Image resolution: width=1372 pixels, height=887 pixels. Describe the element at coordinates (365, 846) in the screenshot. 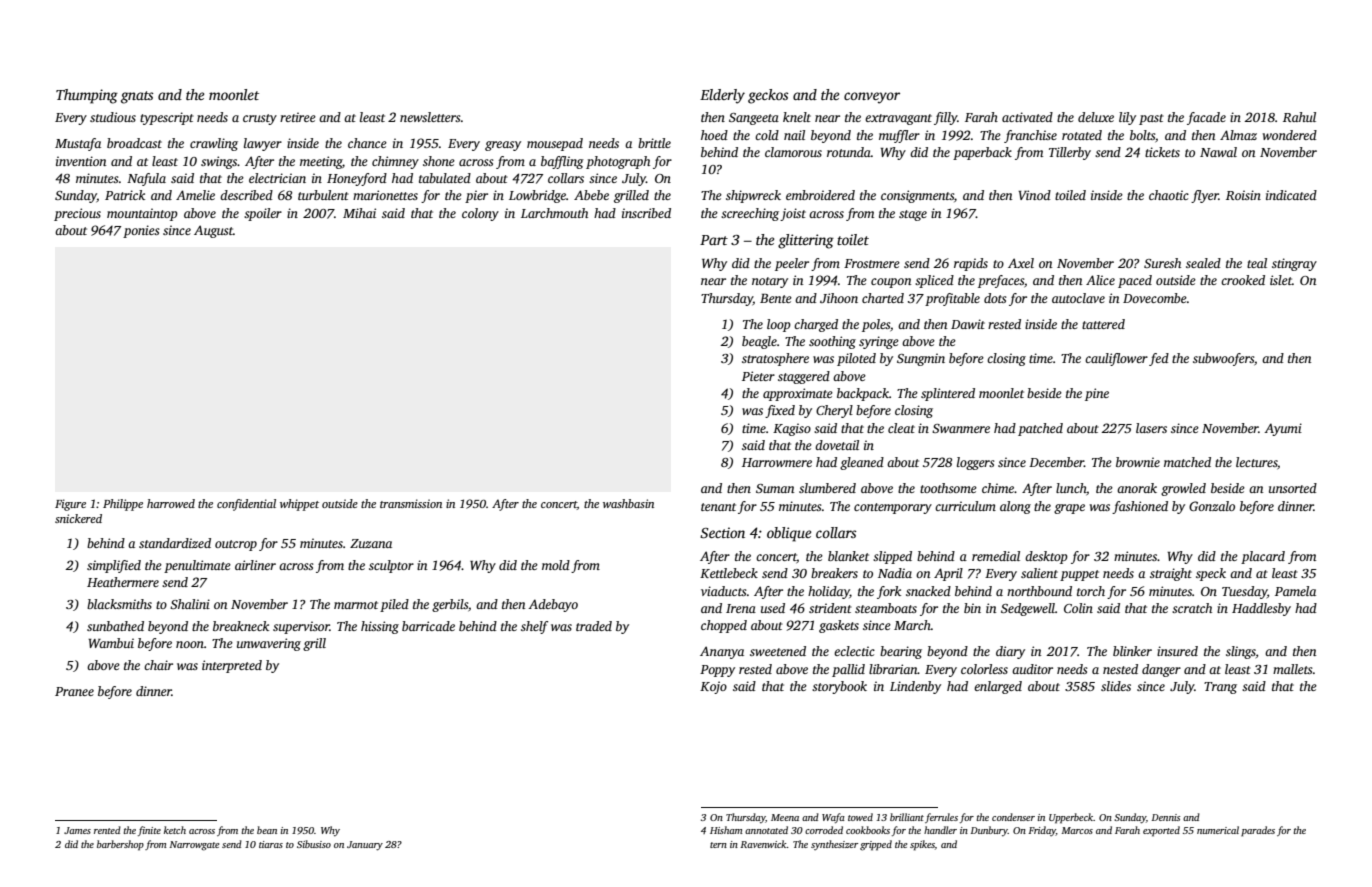

I see `January` at that location.
